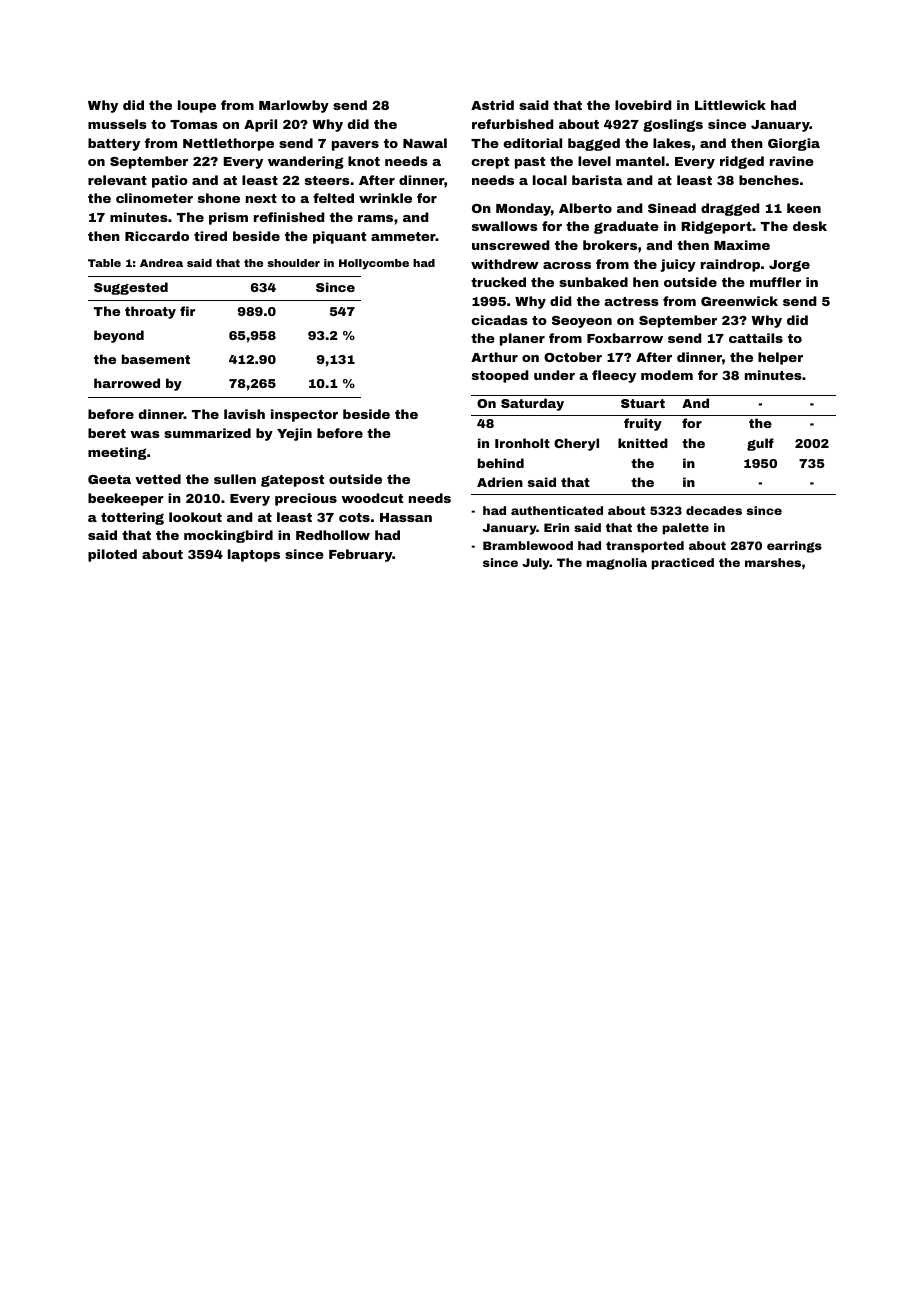 This screenshot has height=1308, width=924. I want to click on keen, so click(804, 208).
